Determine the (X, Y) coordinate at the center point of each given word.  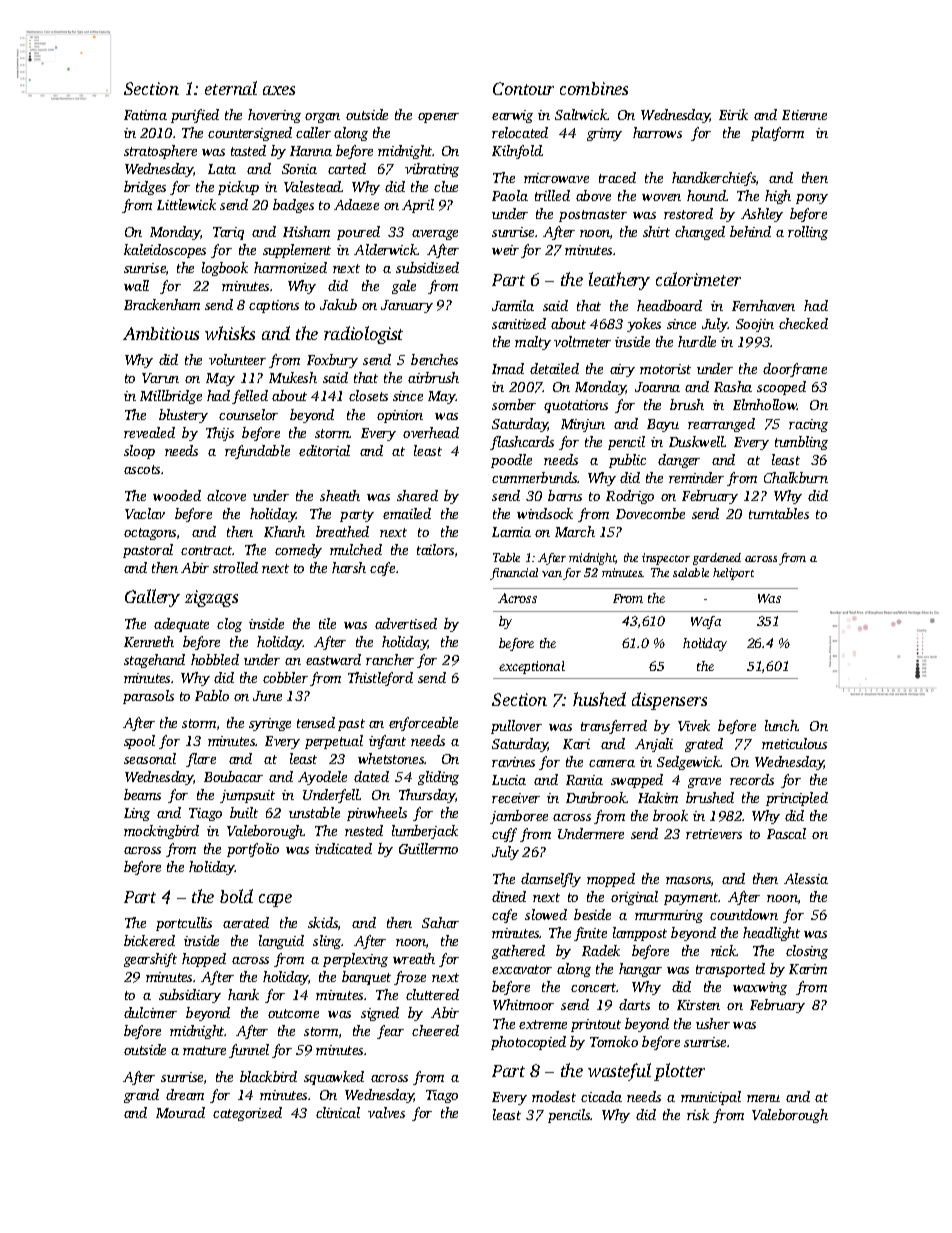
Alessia (806, 878)
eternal (231, 88)
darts (634, 1004)
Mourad (180, 1112)
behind (750, 231)
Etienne (804, 115)
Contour (523, 88)
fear (390, 1032)
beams (142, 794)
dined (509, 896)
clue (446, 186)
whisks (230, 333)
